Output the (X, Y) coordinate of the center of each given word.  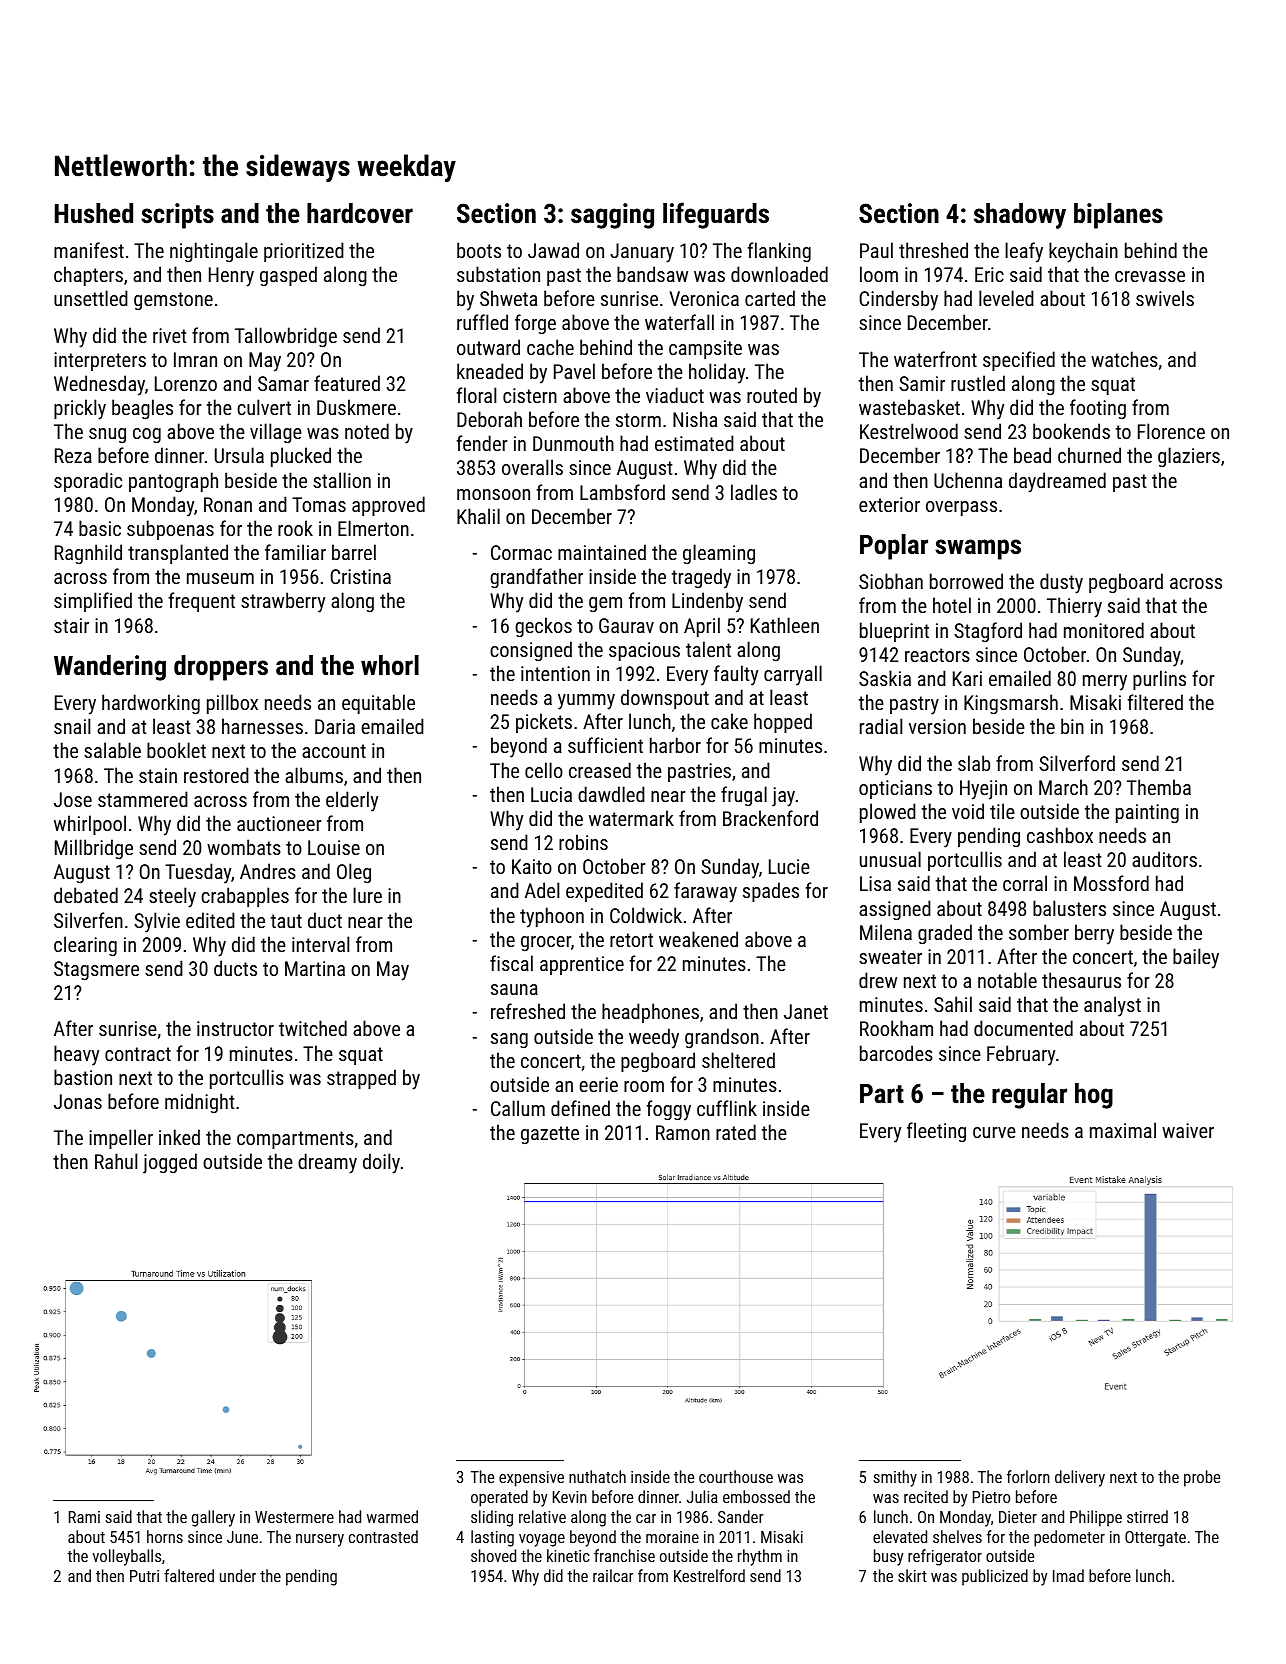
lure (367, 895)
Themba (1159, 787)
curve (994, 1132)
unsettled (91, 298)
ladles (754, 492)
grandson (722, 1038)
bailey (1196, 958)
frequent (202, 602)
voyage (542, 1540)
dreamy (327, 1163)
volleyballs (127, 1557)
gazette (550, 1135)
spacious (644, 651)
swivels (1165, 298)
